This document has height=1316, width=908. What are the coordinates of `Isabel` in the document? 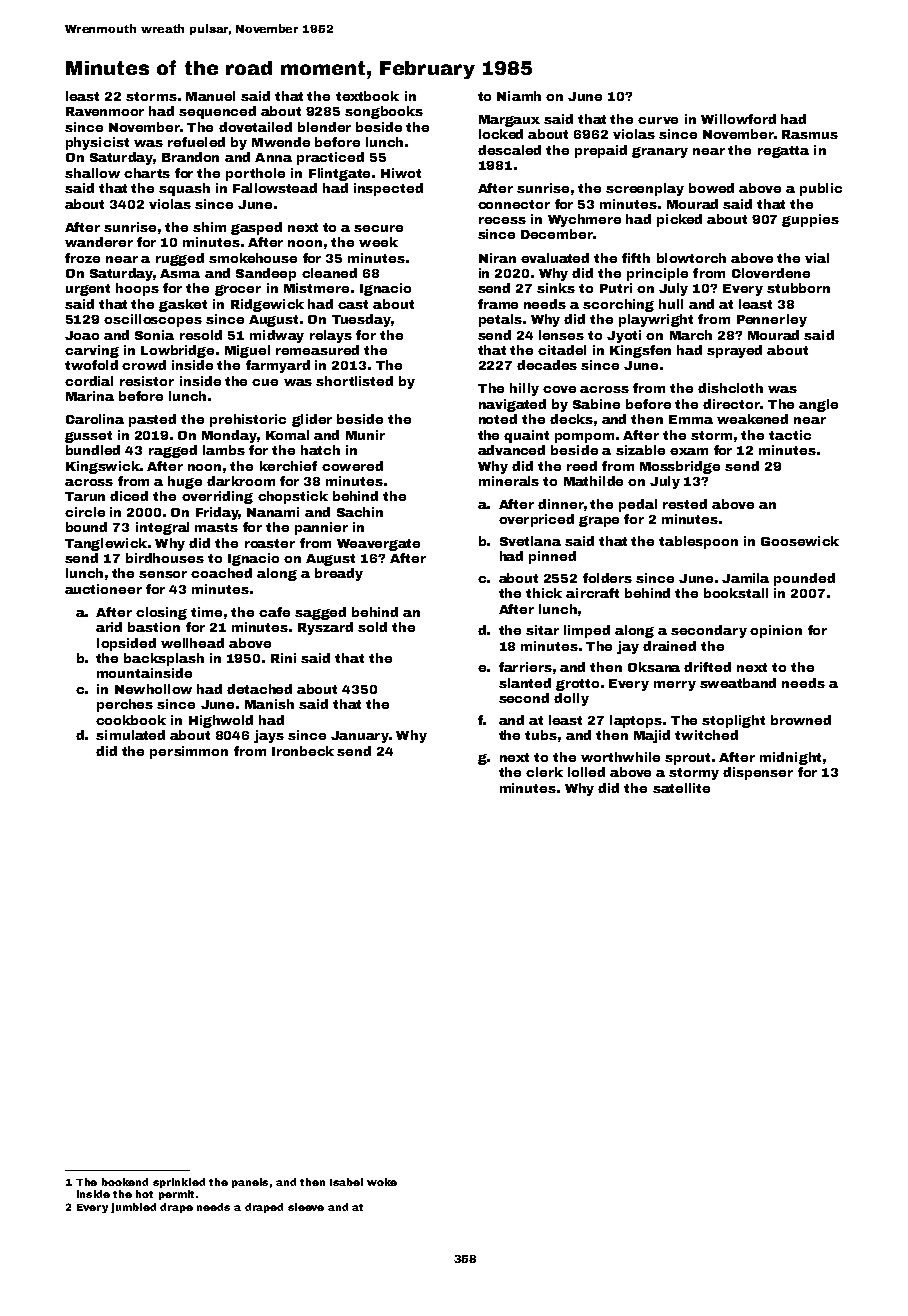 It's located at (346, 1182).
